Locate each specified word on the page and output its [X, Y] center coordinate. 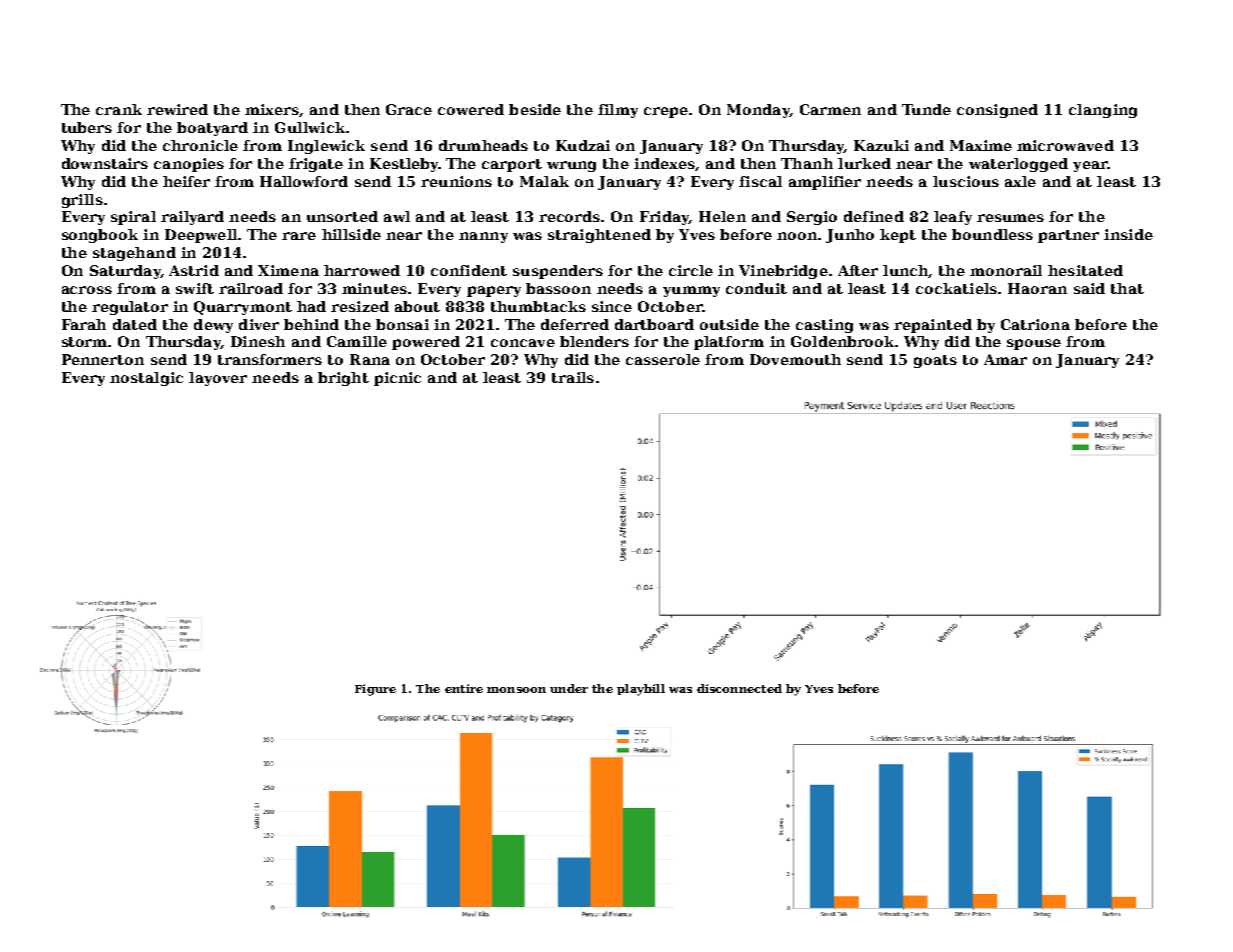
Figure [375, 690]
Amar [1005, 359]
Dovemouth [795, 359]
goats [935, 361]
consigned [997, 111]
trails [573, 377]
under [569, 688]
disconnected [739, 688]
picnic [397, 379]
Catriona [1035, 324]
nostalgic [146, 379]
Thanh [807, 163]
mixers [272, 109]
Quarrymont [243, 308]
